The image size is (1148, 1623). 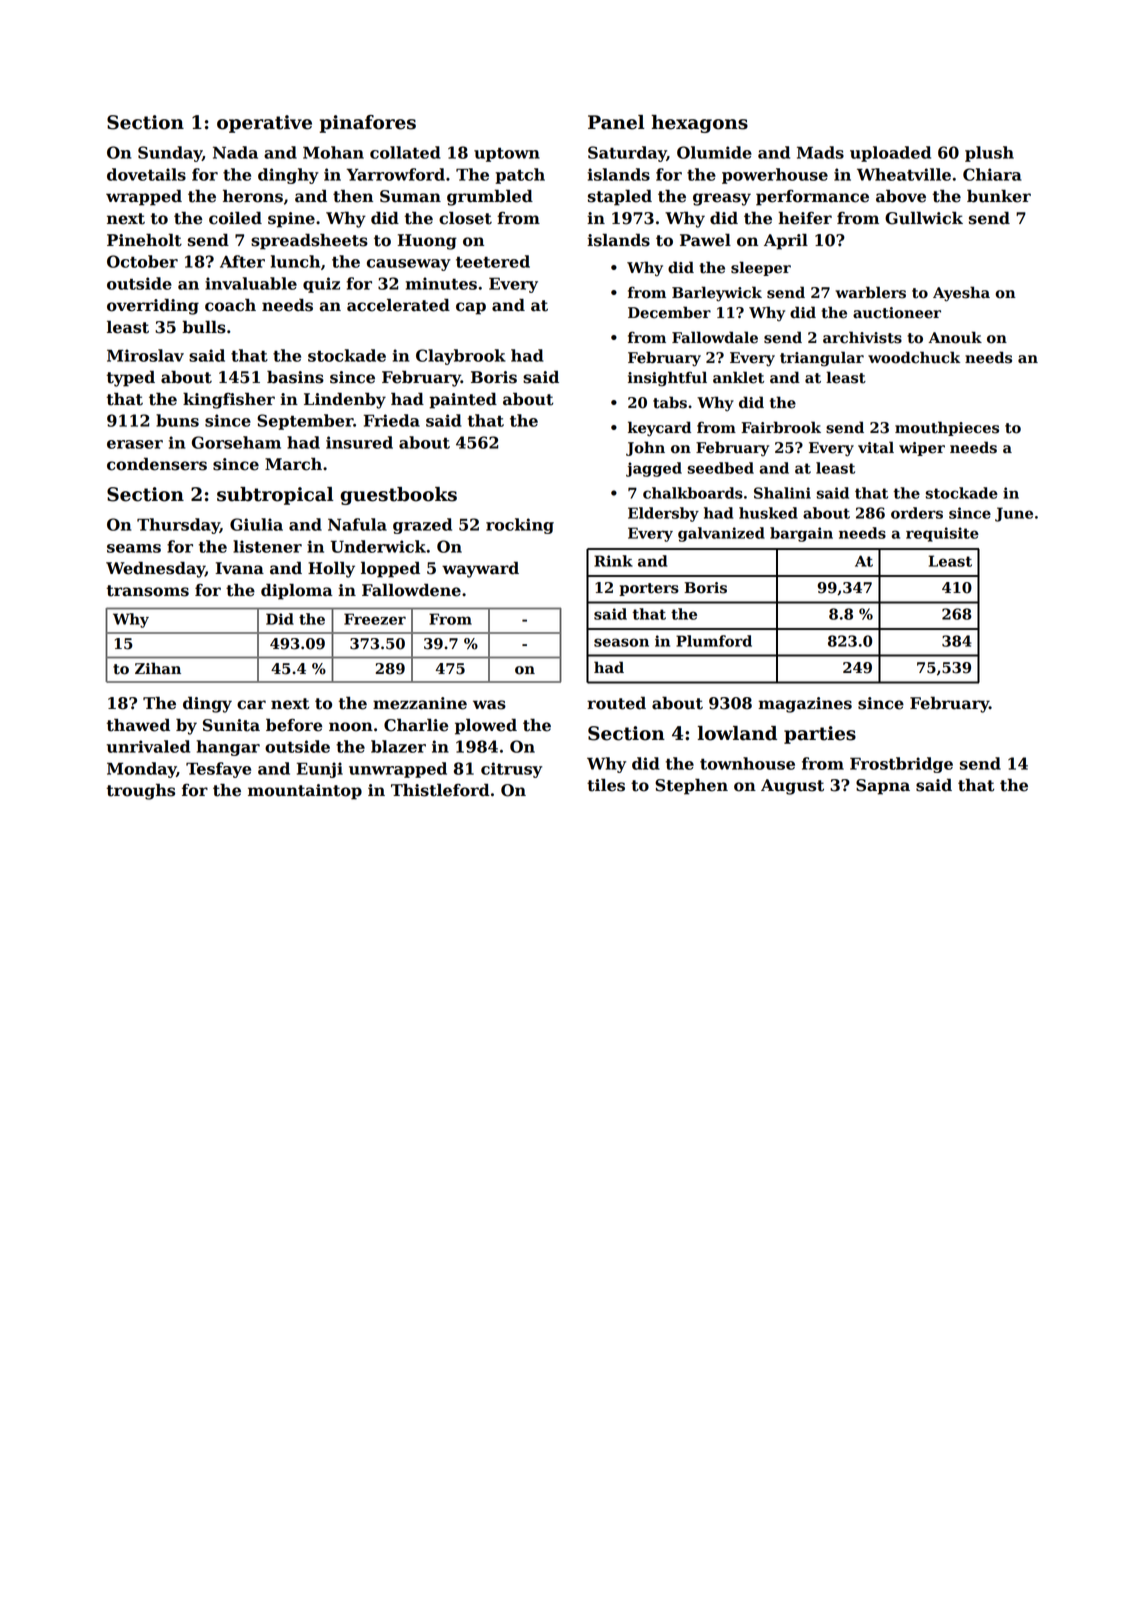 I want to click on rocking, so click(x=520, y=526).
